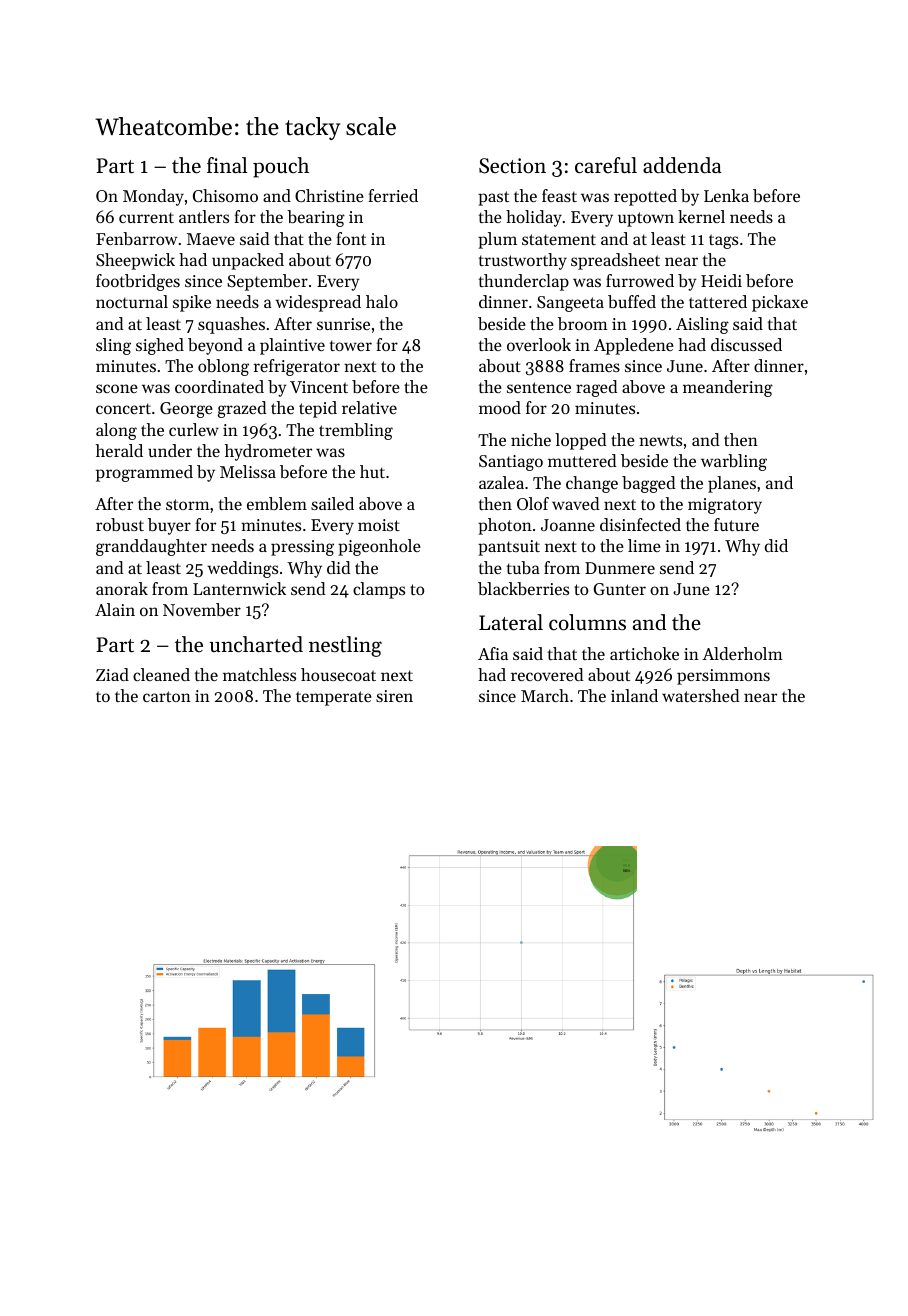 Image resolution: width=908 pixels, height=1316 pixels. What do you see at coordinates (512, 166) in the page?
I see `Section` at bounding box center [512, 166].
